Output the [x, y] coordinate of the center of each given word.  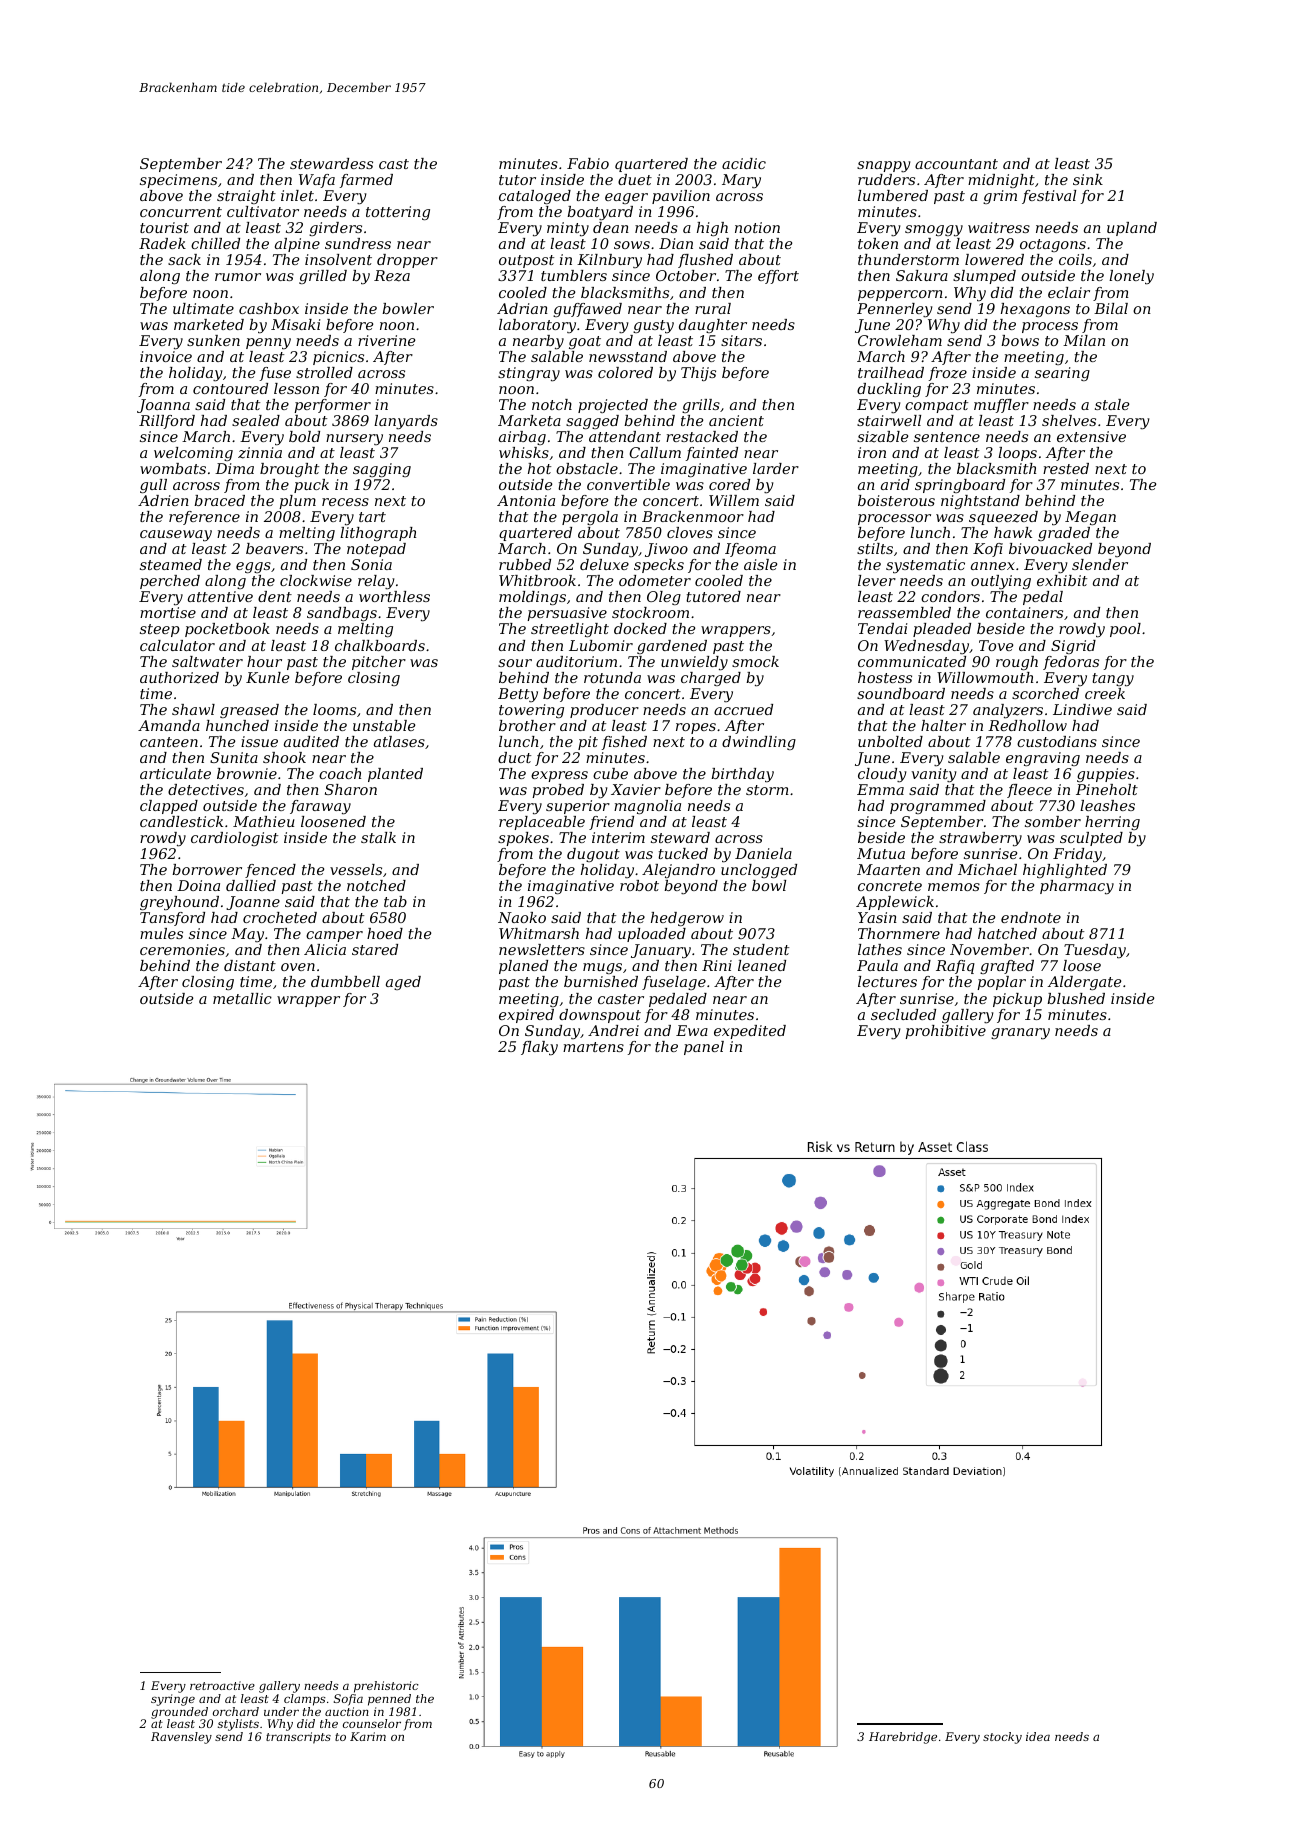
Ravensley [181, 1738]
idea [1038, 1736]
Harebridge [903, 1738]
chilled [215, 243]
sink [1088, 179]
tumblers [574, 275]
